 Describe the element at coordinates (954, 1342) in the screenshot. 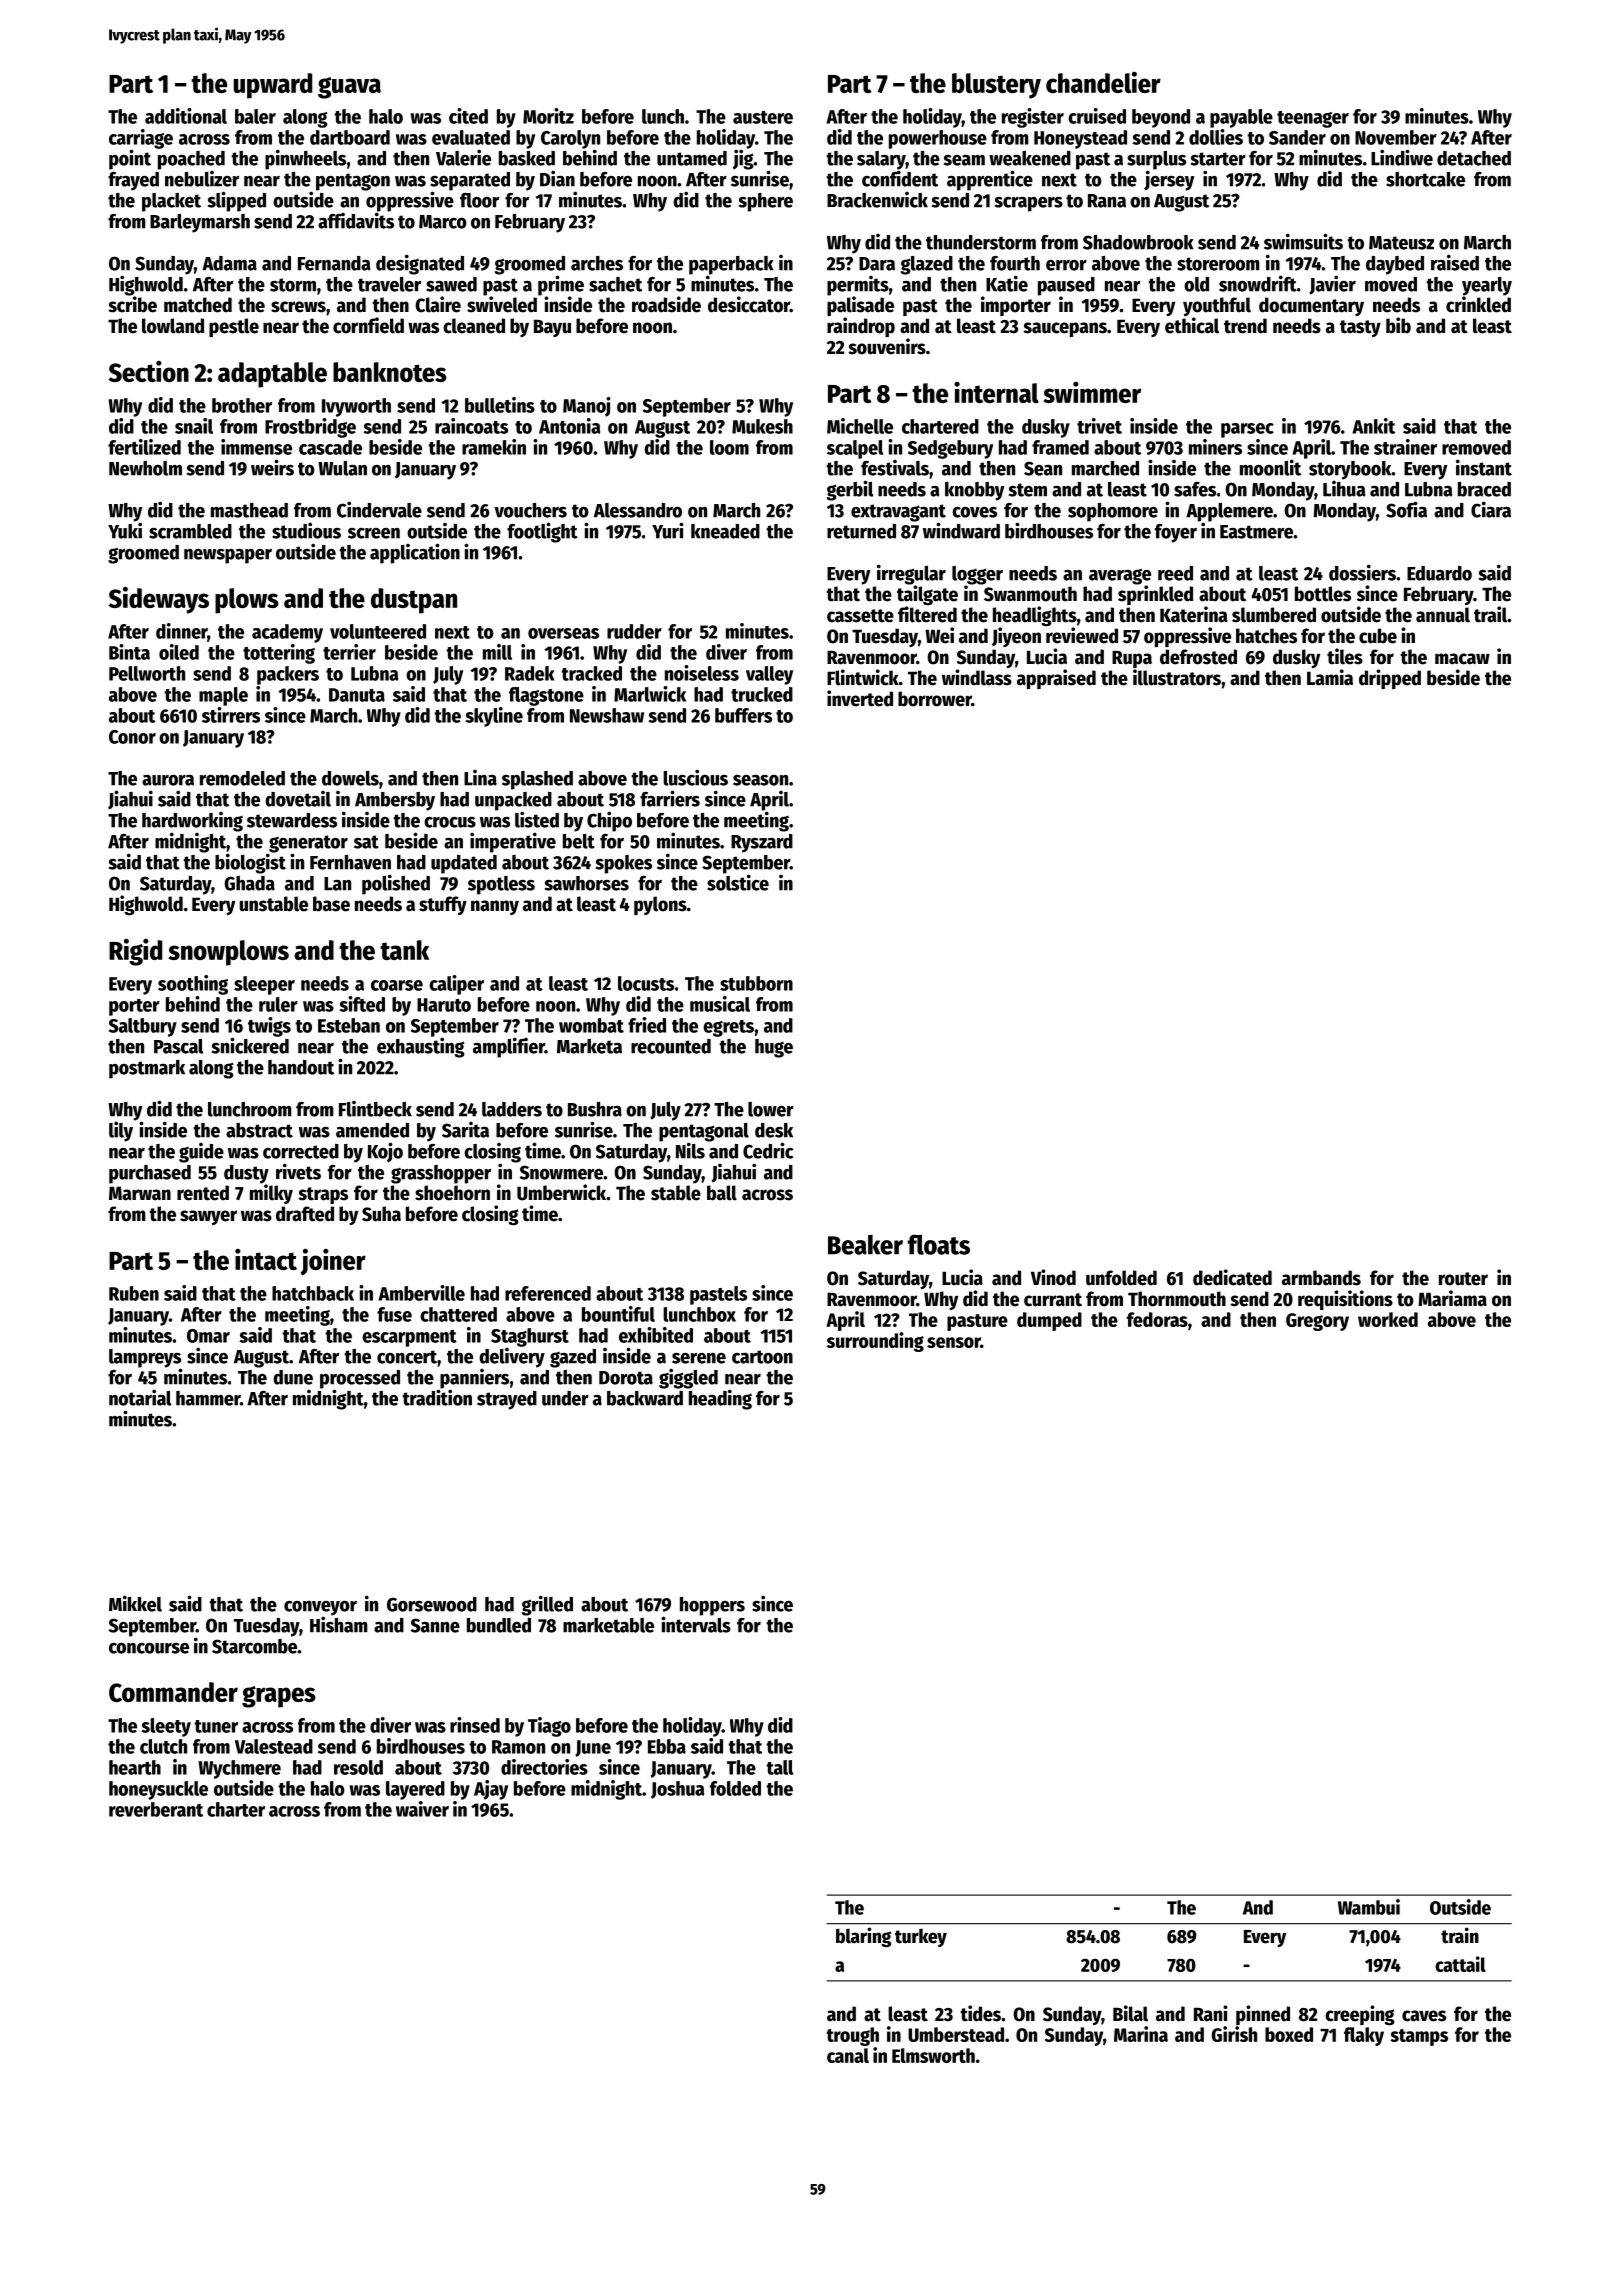

I see `sensor` at that location.
